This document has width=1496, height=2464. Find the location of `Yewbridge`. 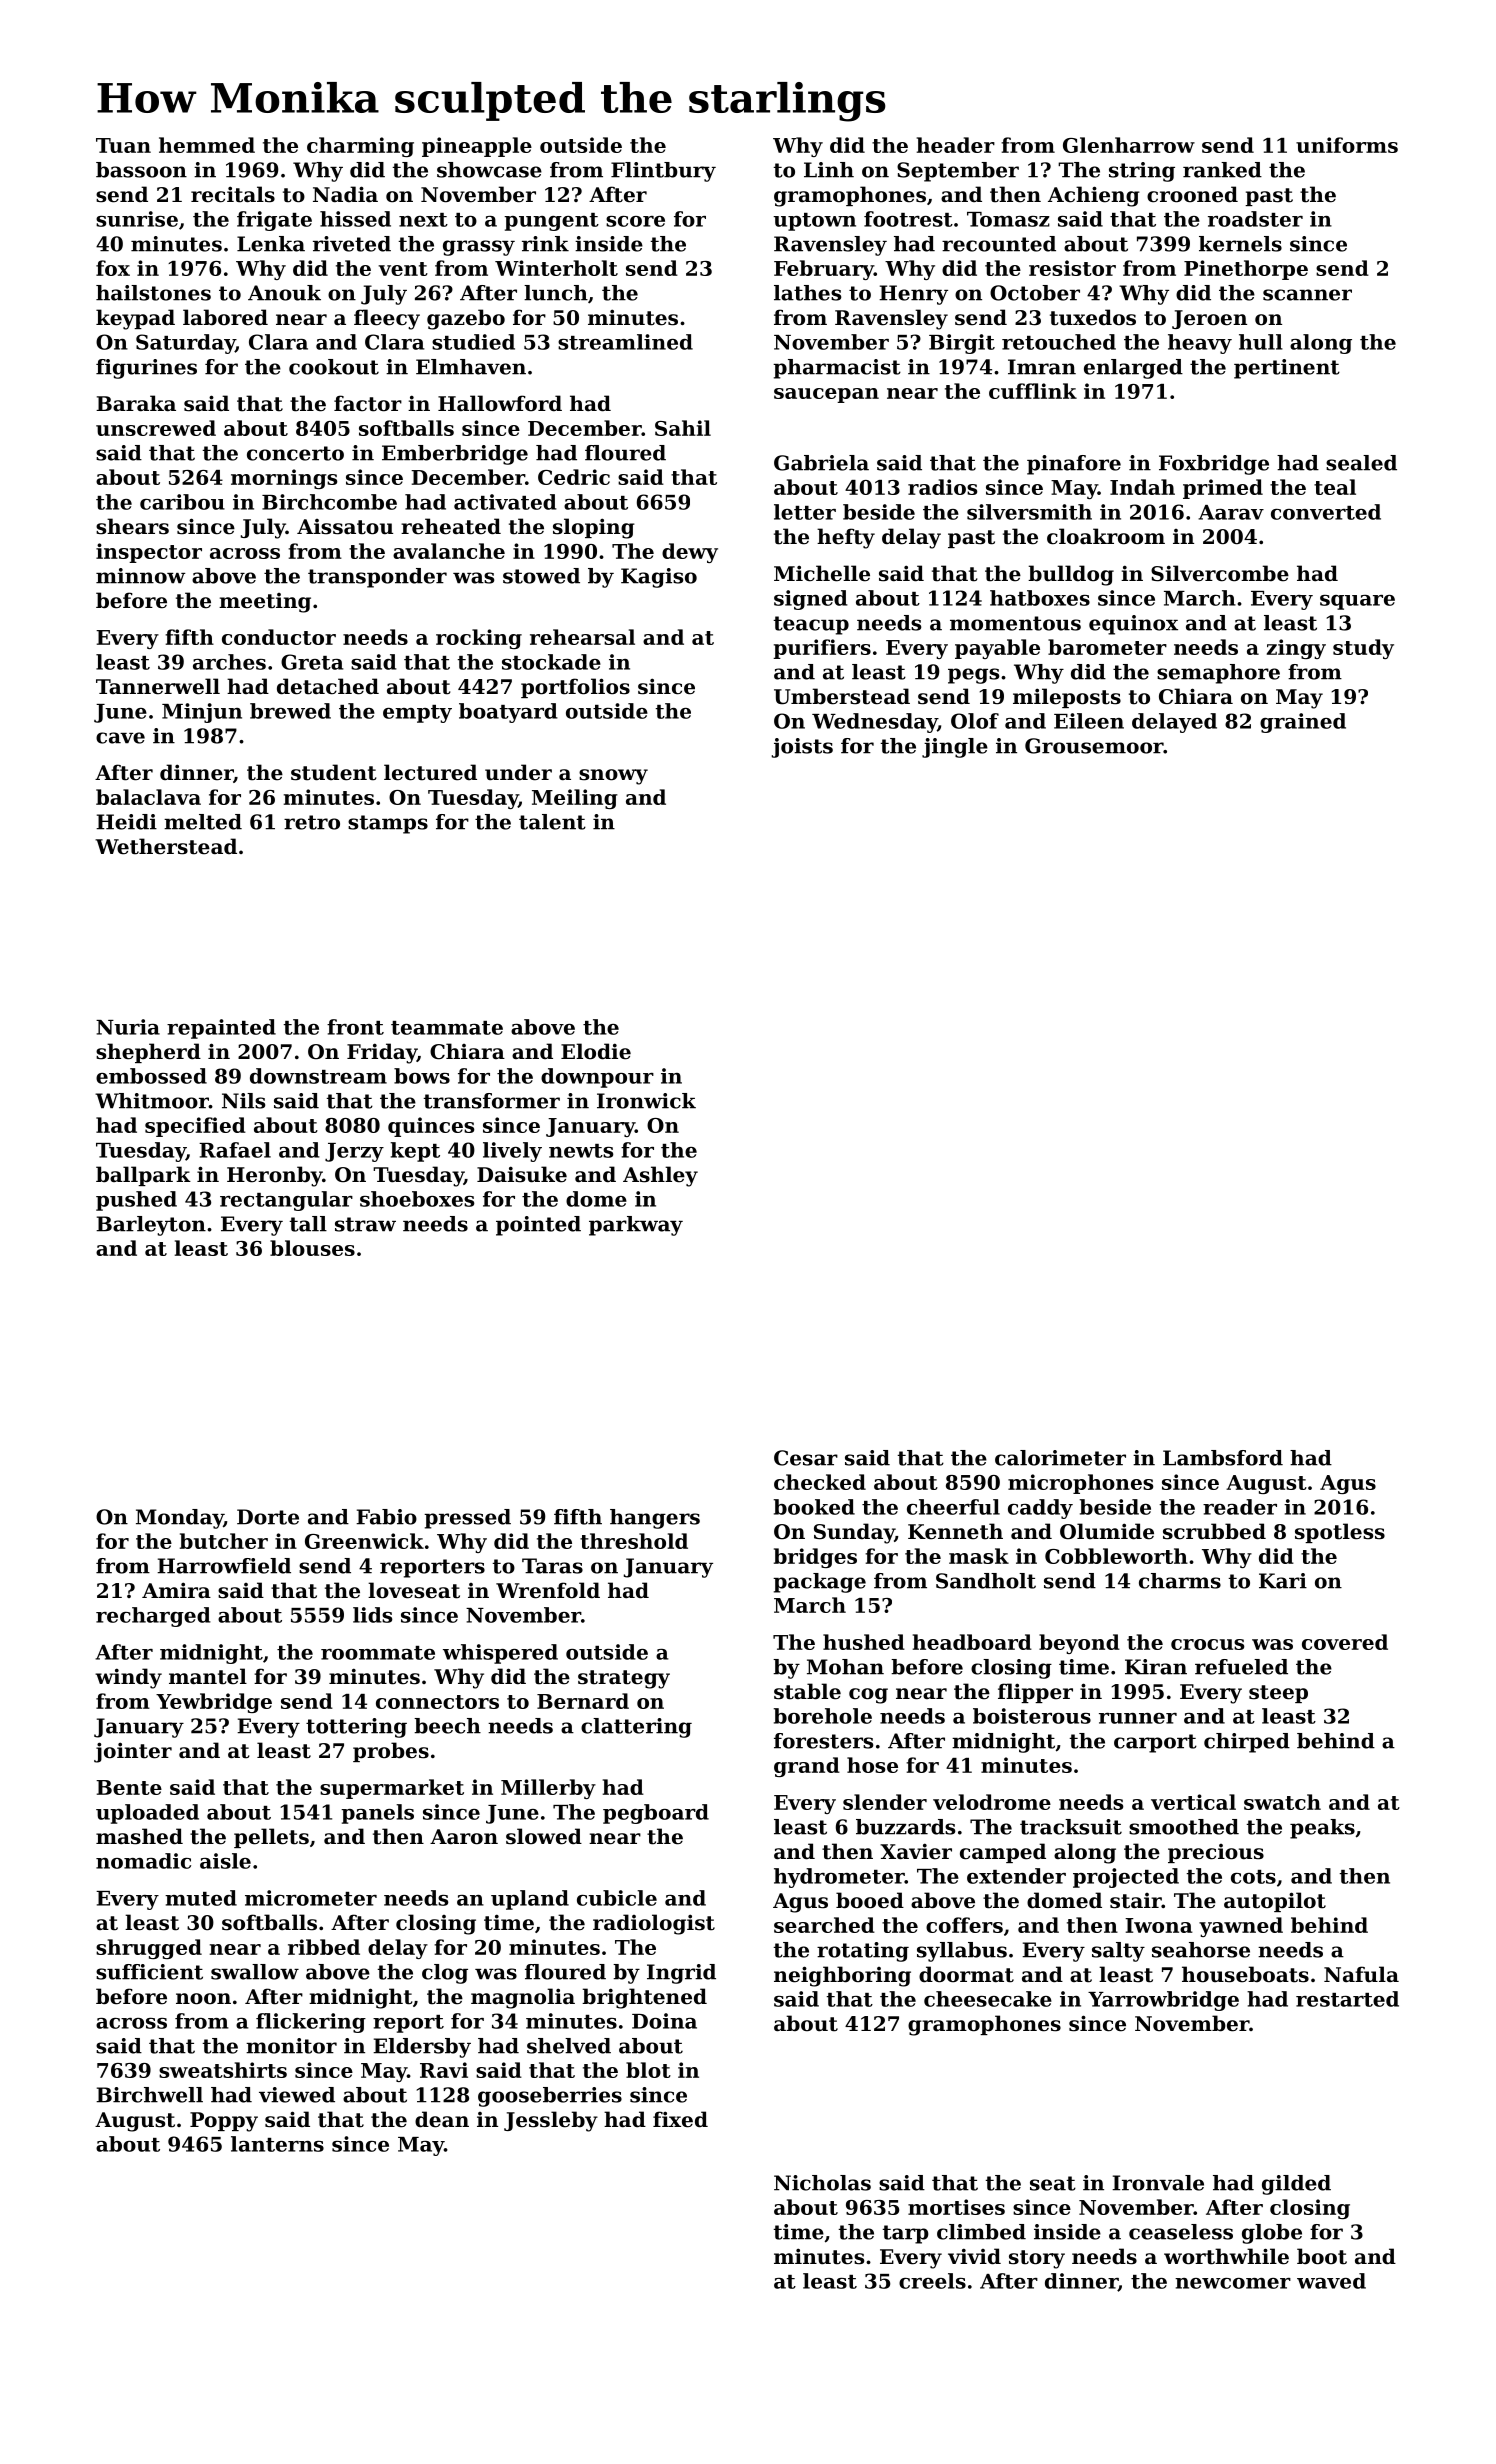

Yewbridge is located at coordinates (214, 1703).
